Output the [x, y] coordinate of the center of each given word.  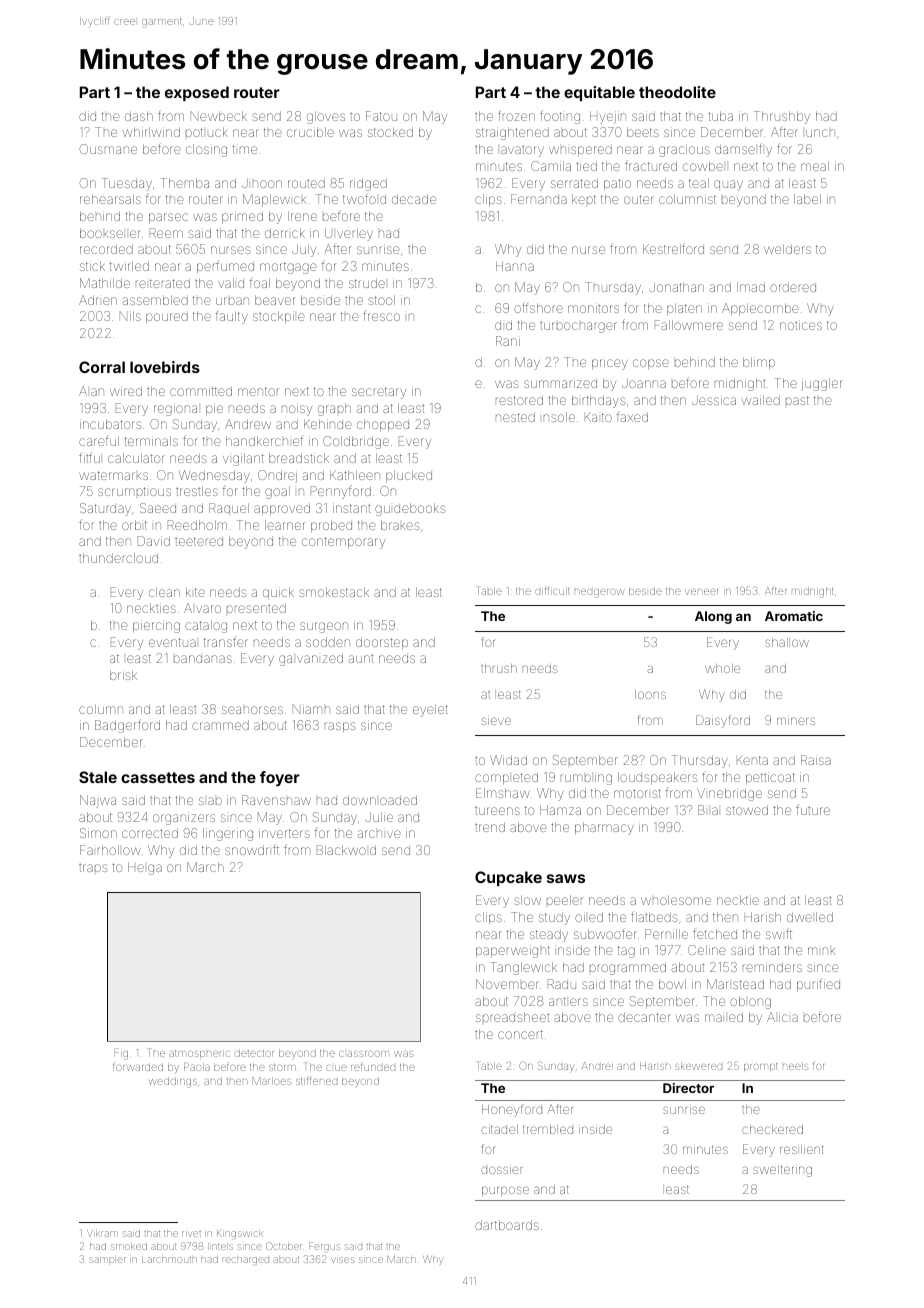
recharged [246, 1261]
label [807, 199]
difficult [552, 591]
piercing [156, 626]
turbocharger [578, 327]
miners [796, 721]
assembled [155, 300]
